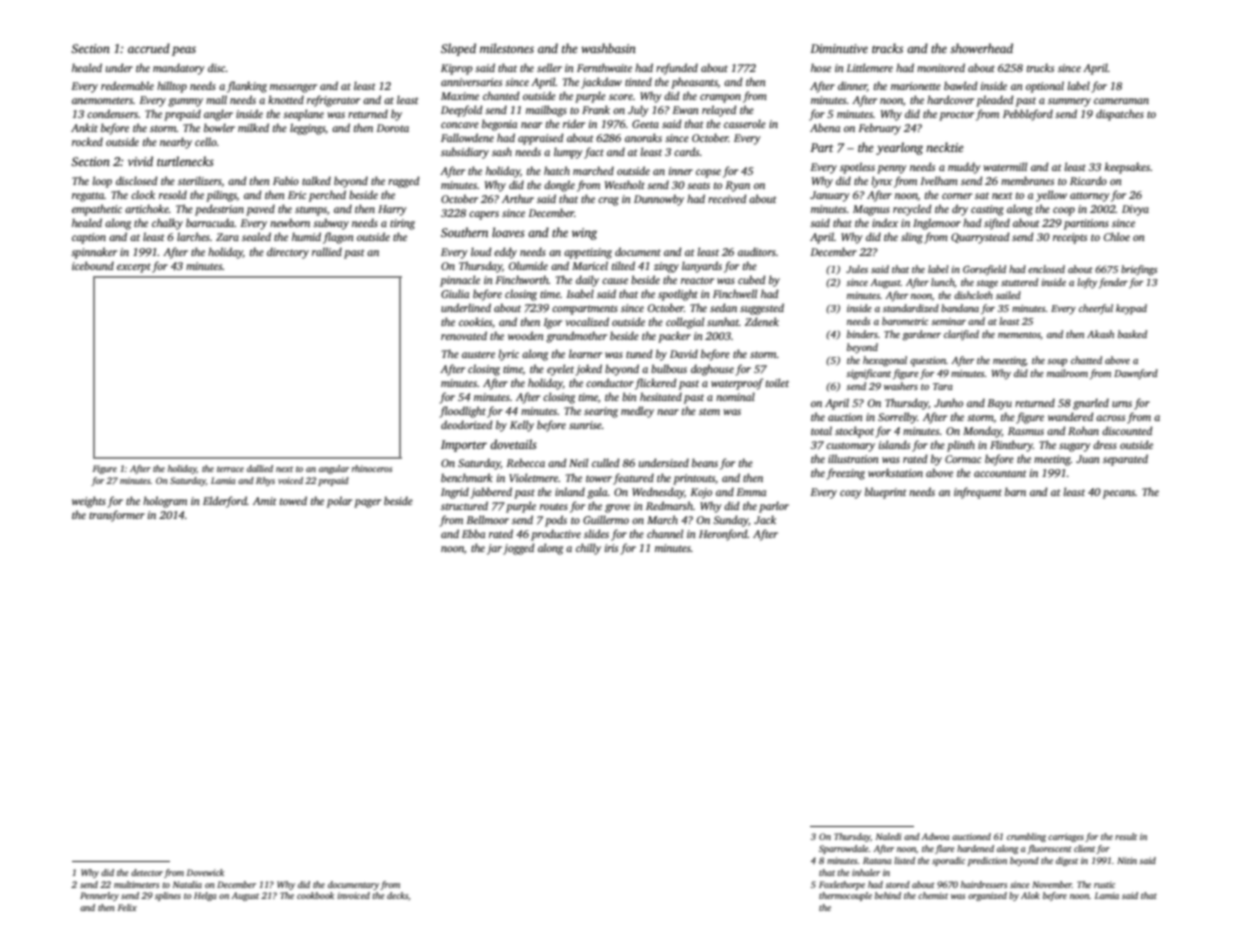 The image size is (1233, 952). Describe the element at coordinates (751, 492) in the screenshot. I see `Emma` at that location.
